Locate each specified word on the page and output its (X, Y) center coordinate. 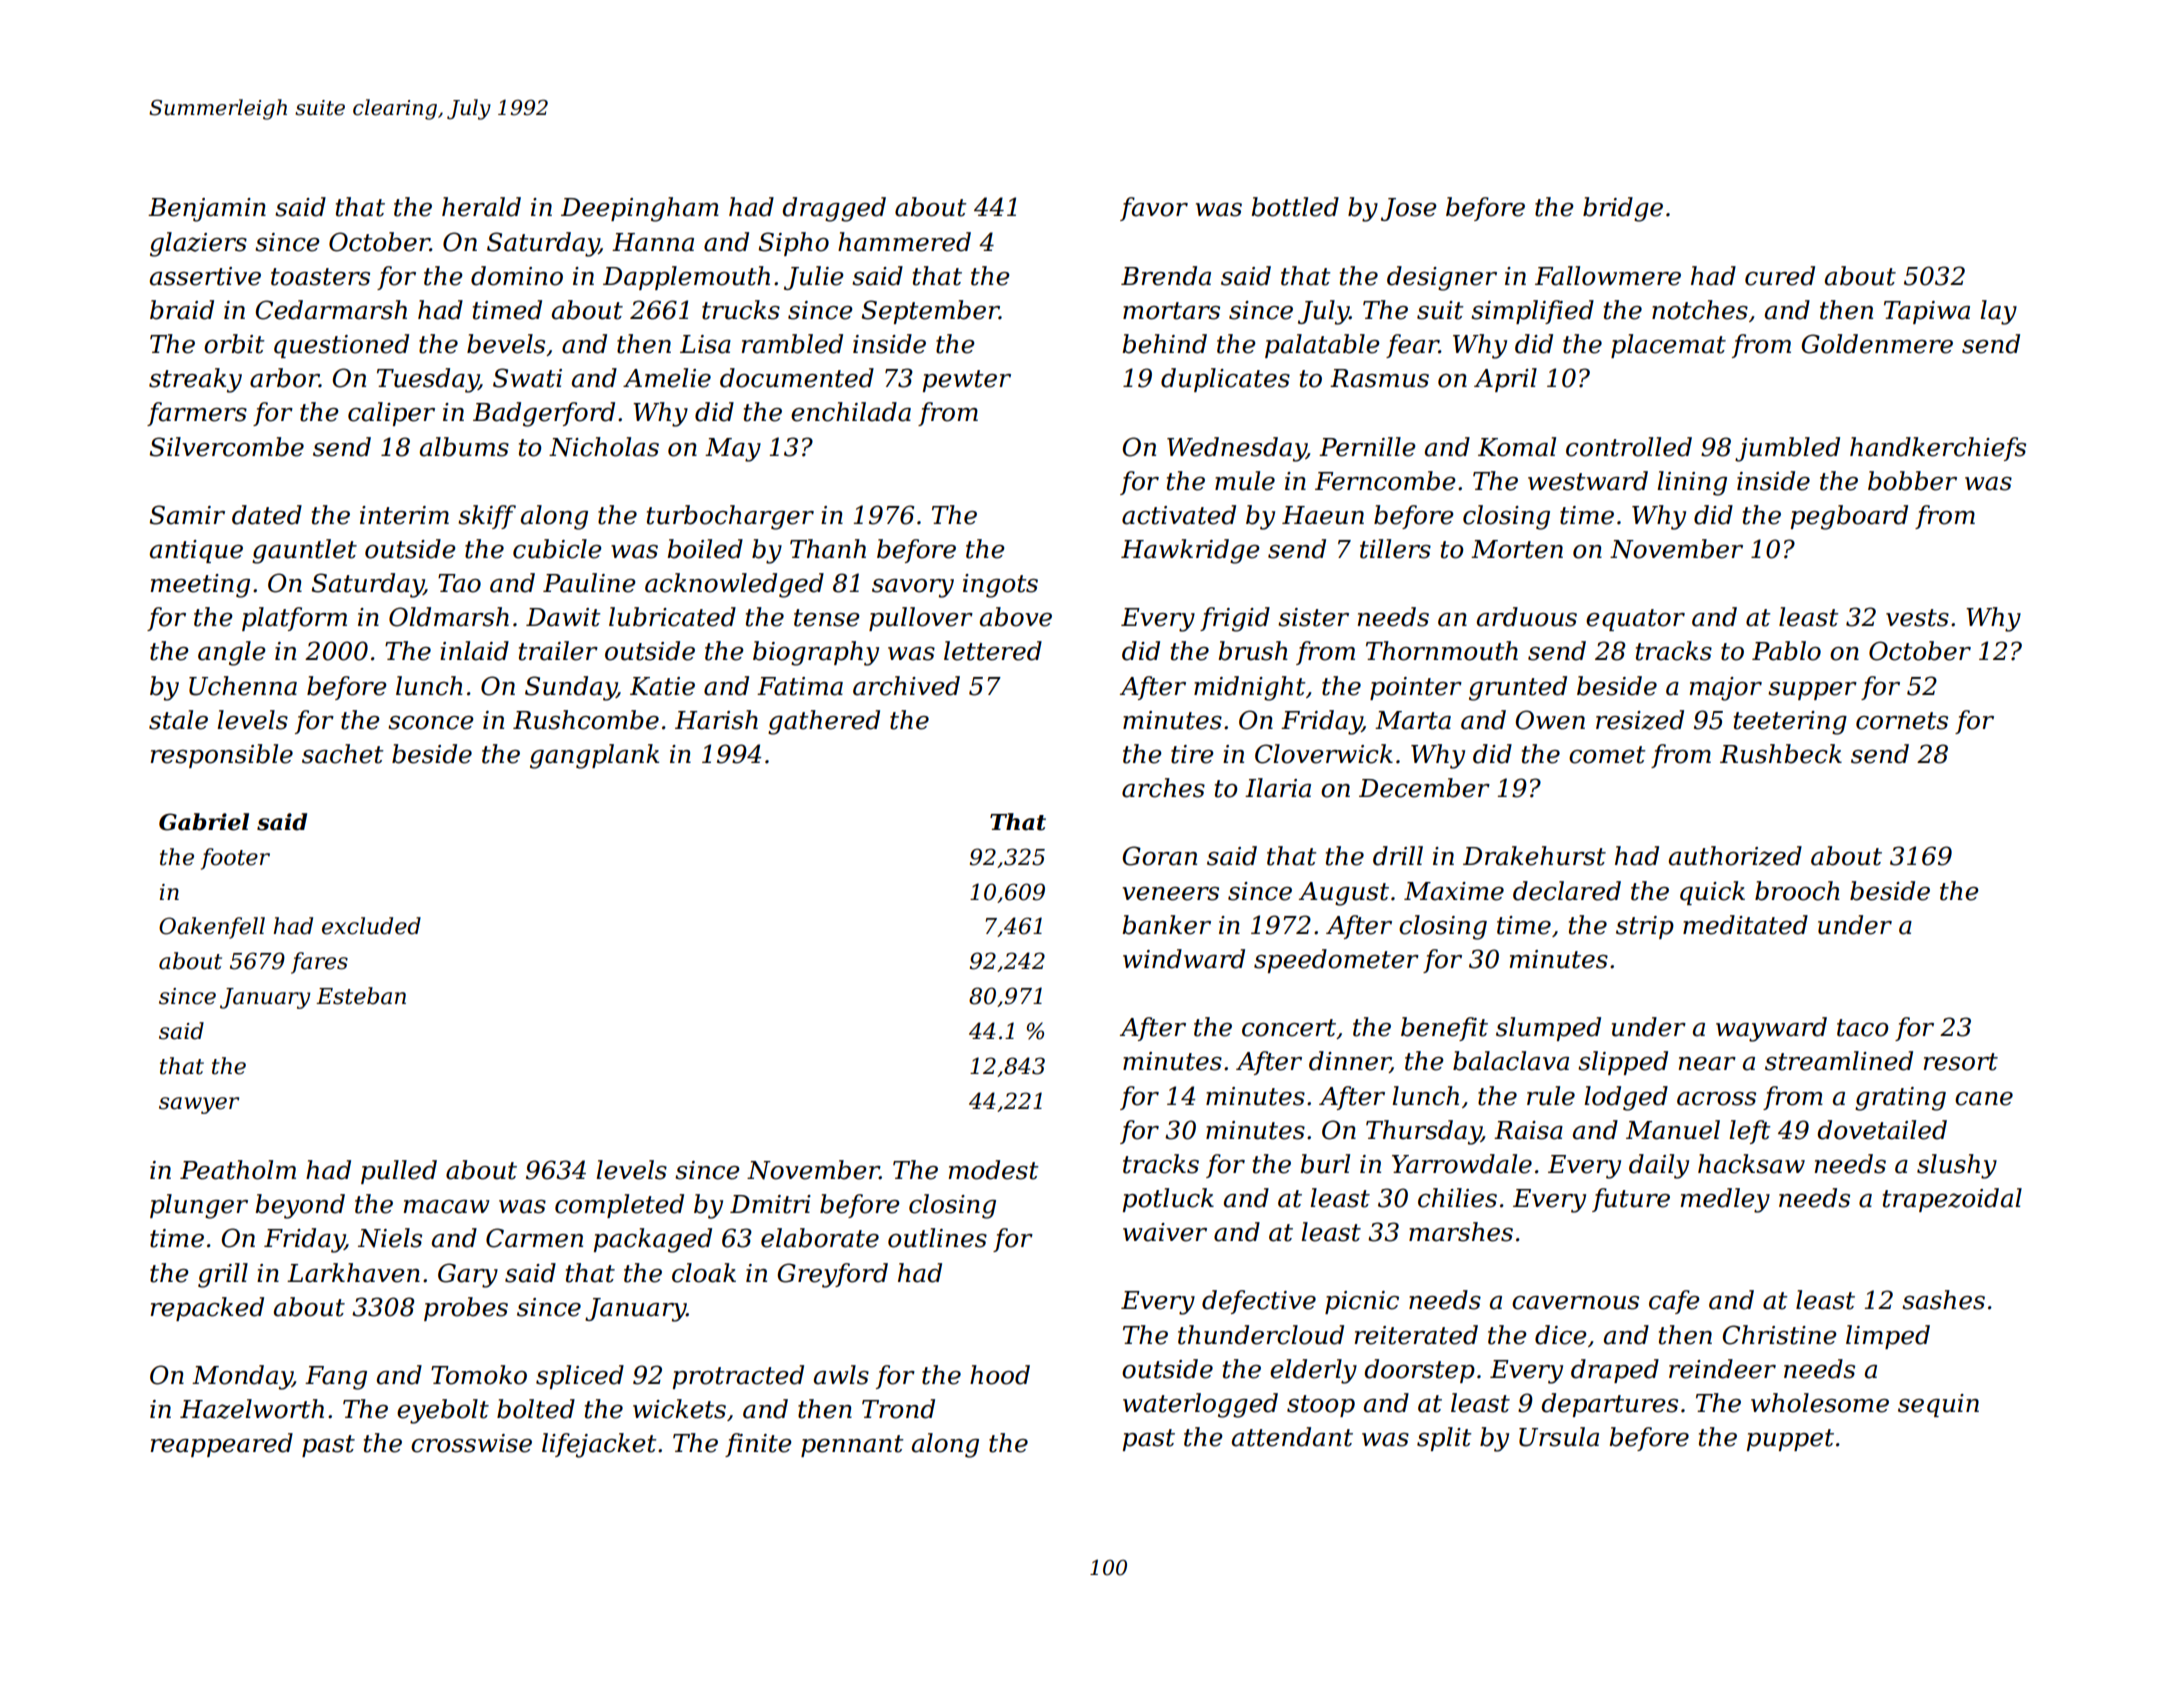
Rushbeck (1781, 754)
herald (481, 207)
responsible (221, 756)
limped (1888, 1337)
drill (1398, 856)
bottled (1295, 207)
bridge (1623, 209)
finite (758, 1445)
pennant (852, 1446)
